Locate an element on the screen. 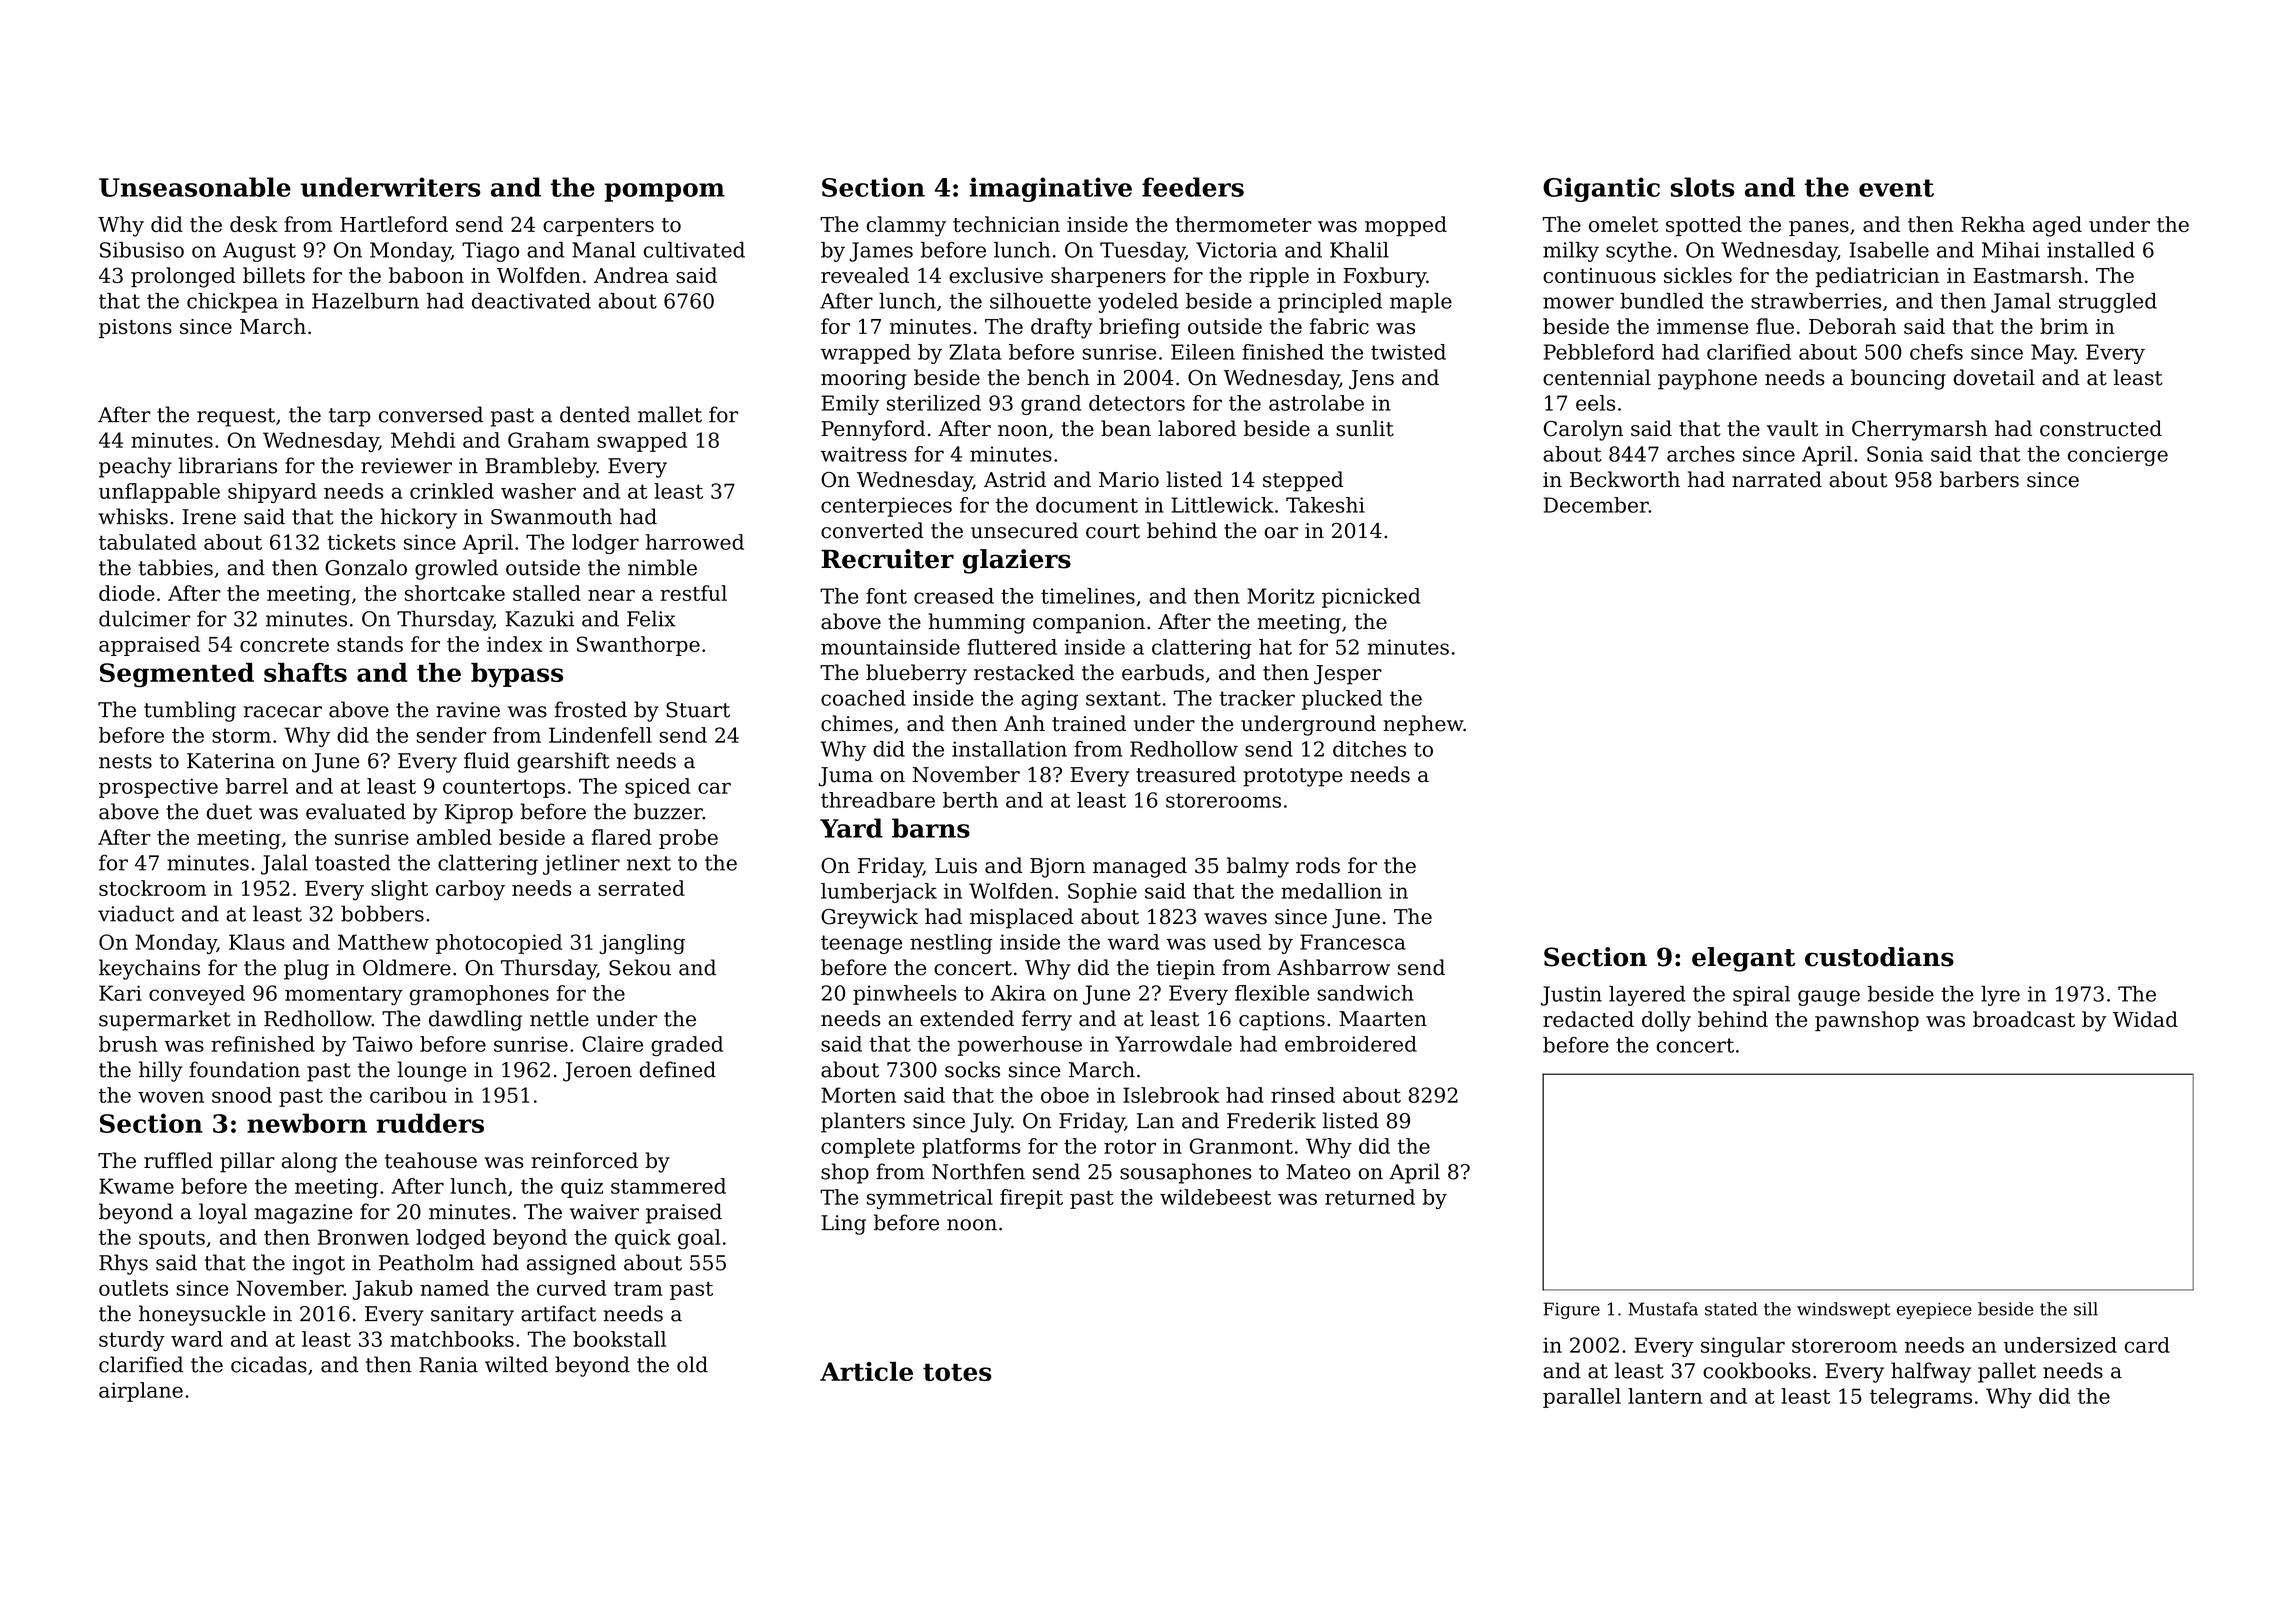 This screenshot has height=1620, width=2292. waitress is located at coordinates (864, 454).
